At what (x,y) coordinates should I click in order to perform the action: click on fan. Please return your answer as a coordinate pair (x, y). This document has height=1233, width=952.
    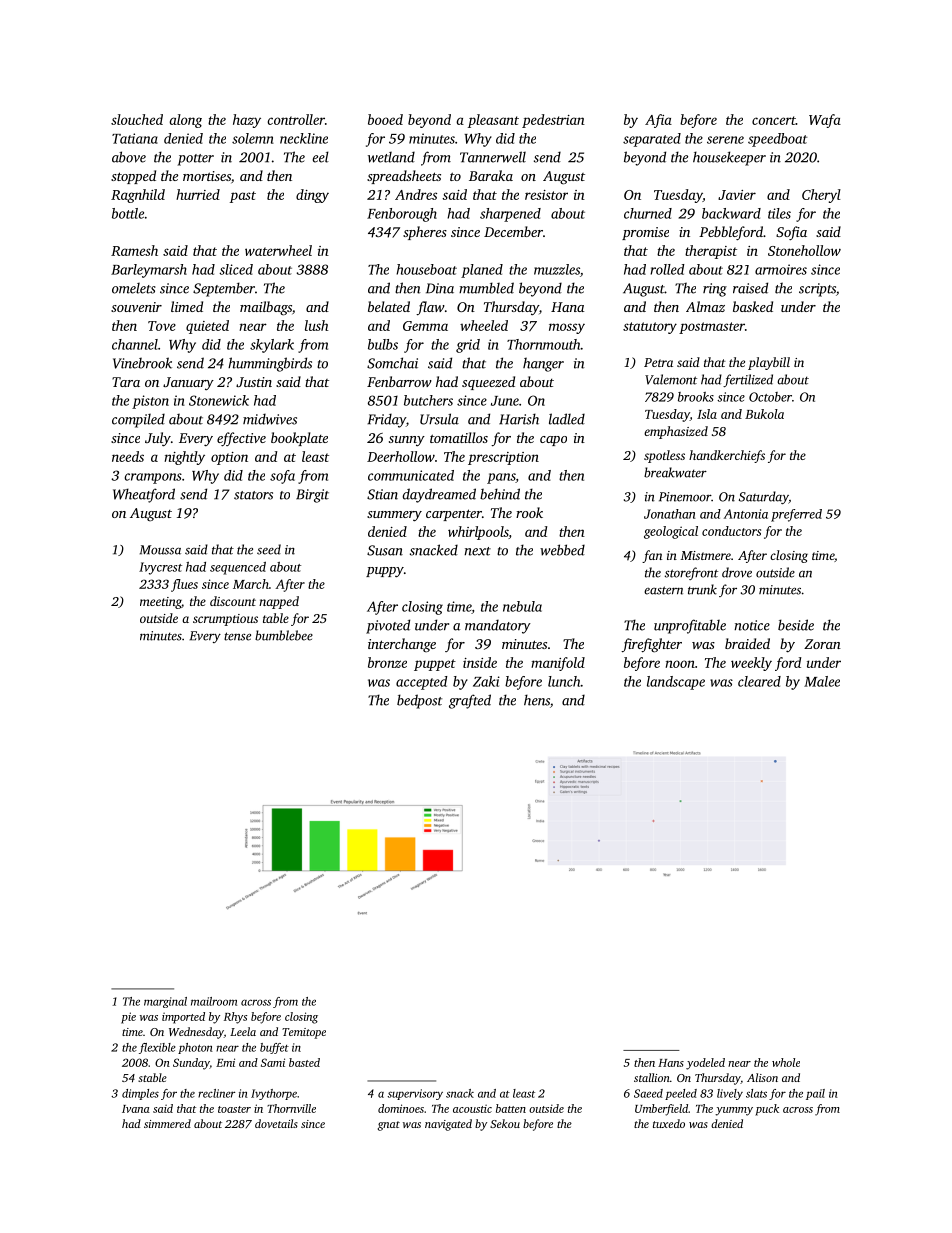
    Looking at the image, I should click on (652, 556).
